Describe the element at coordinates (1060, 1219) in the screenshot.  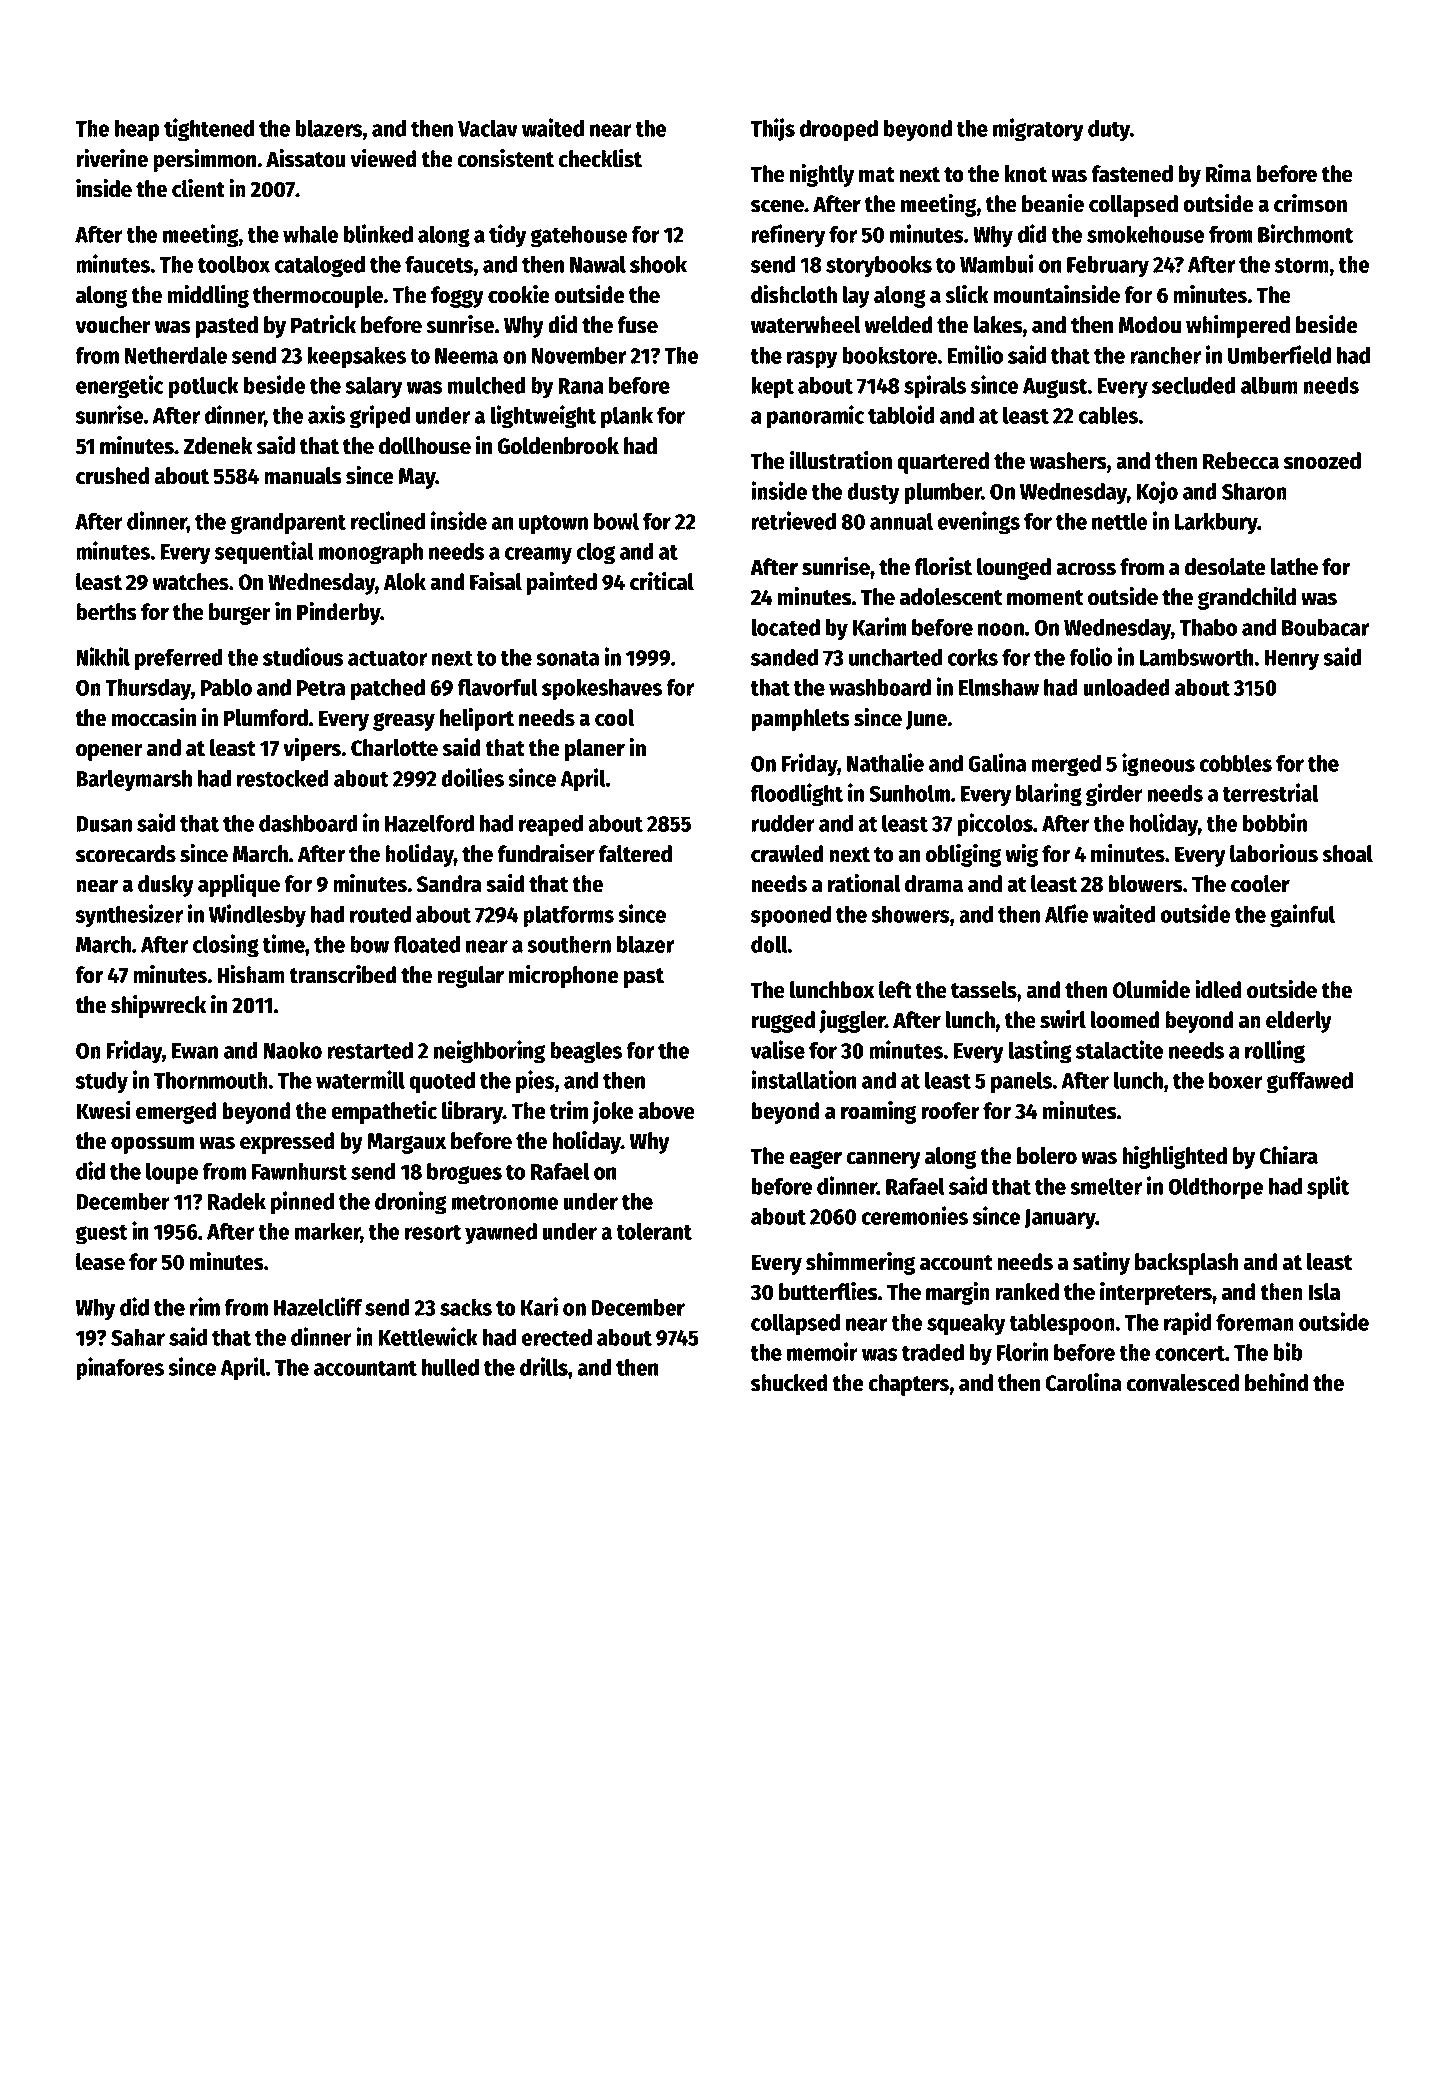
I see `January` at that location.
